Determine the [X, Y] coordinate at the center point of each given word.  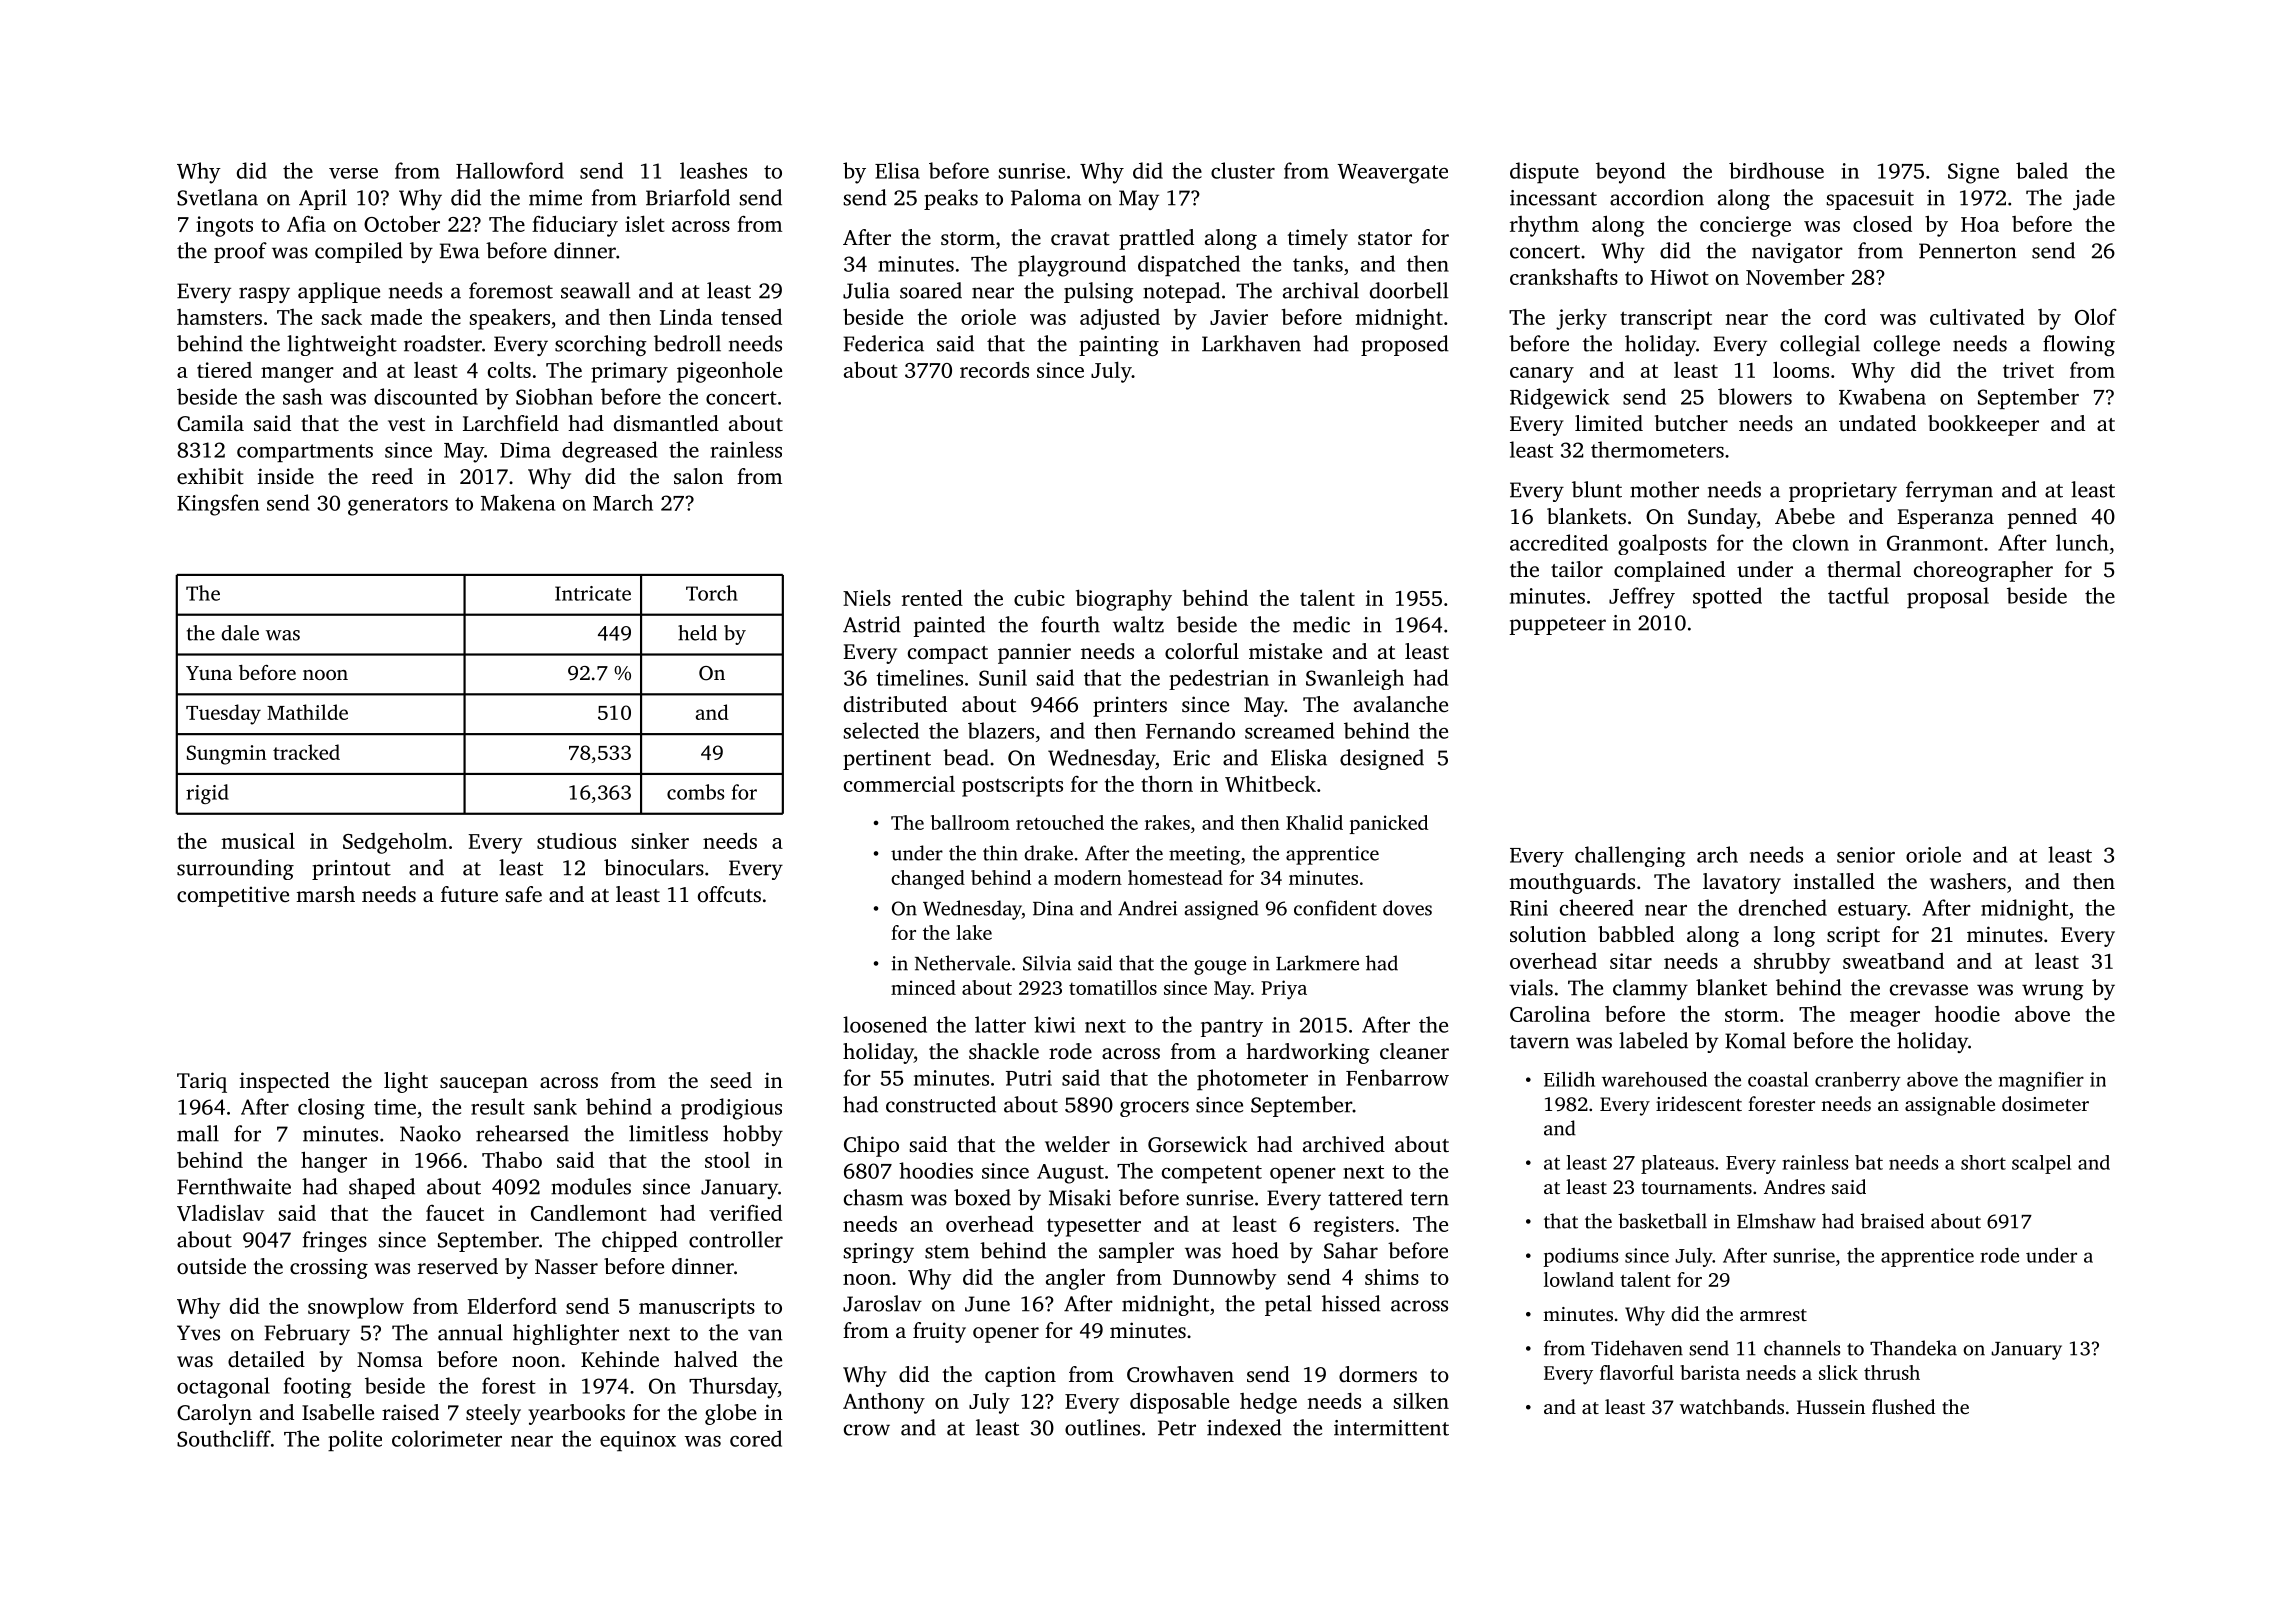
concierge [1745, 226]
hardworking [1308, 1053]
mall [198, 1133]
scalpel [2041, 1164]
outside [211, 1266]
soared [931, 290]
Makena [518, 502]
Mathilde [307, 712]
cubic [1039, 597]
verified [745, 1213]
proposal [1948, 597]
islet [644, 223]
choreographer [1983, 571]
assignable [1950, 1106]
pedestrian [1219, 679]
